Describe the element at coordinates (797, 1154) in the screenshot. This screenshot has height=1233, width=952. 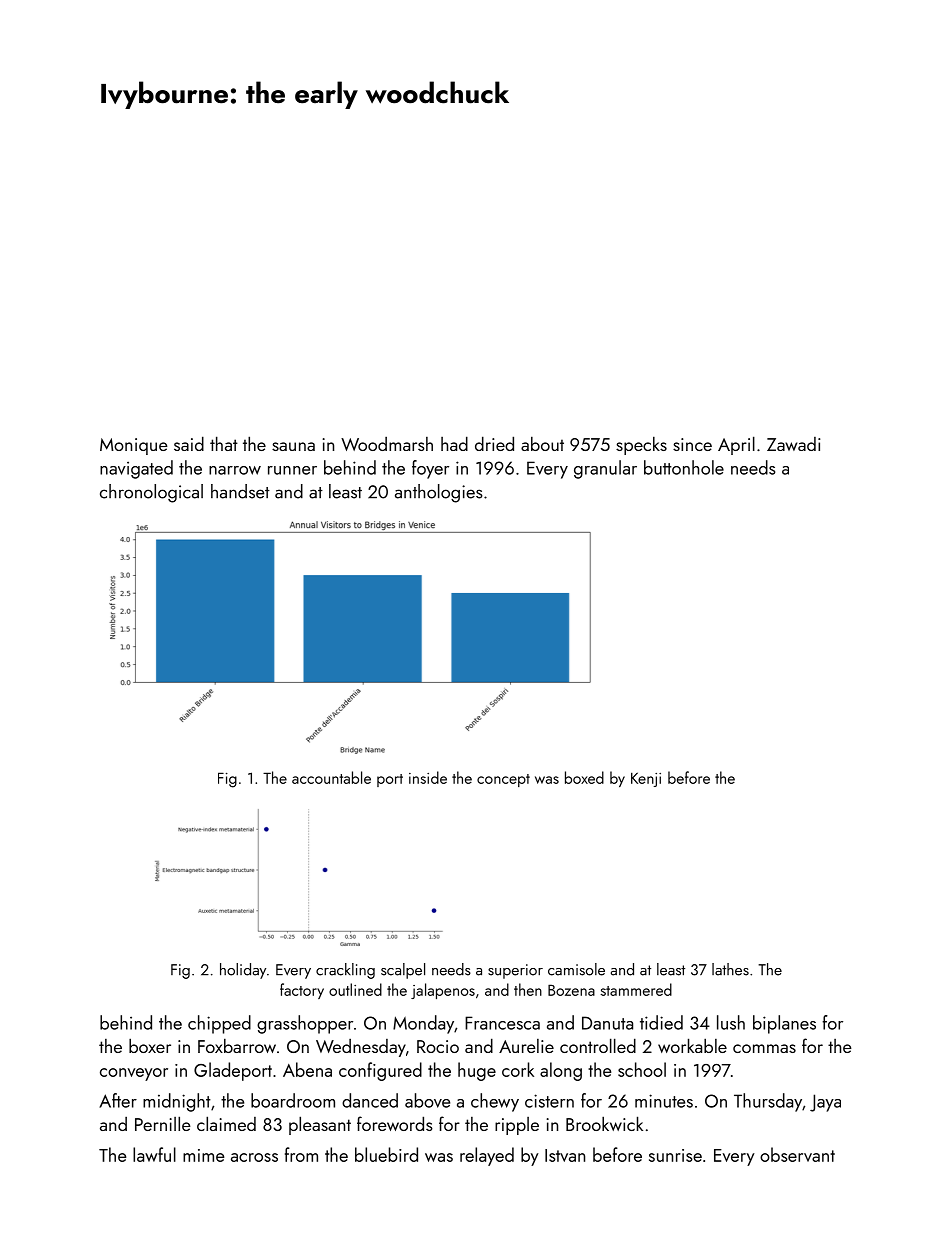
I see `observant` at that location.
